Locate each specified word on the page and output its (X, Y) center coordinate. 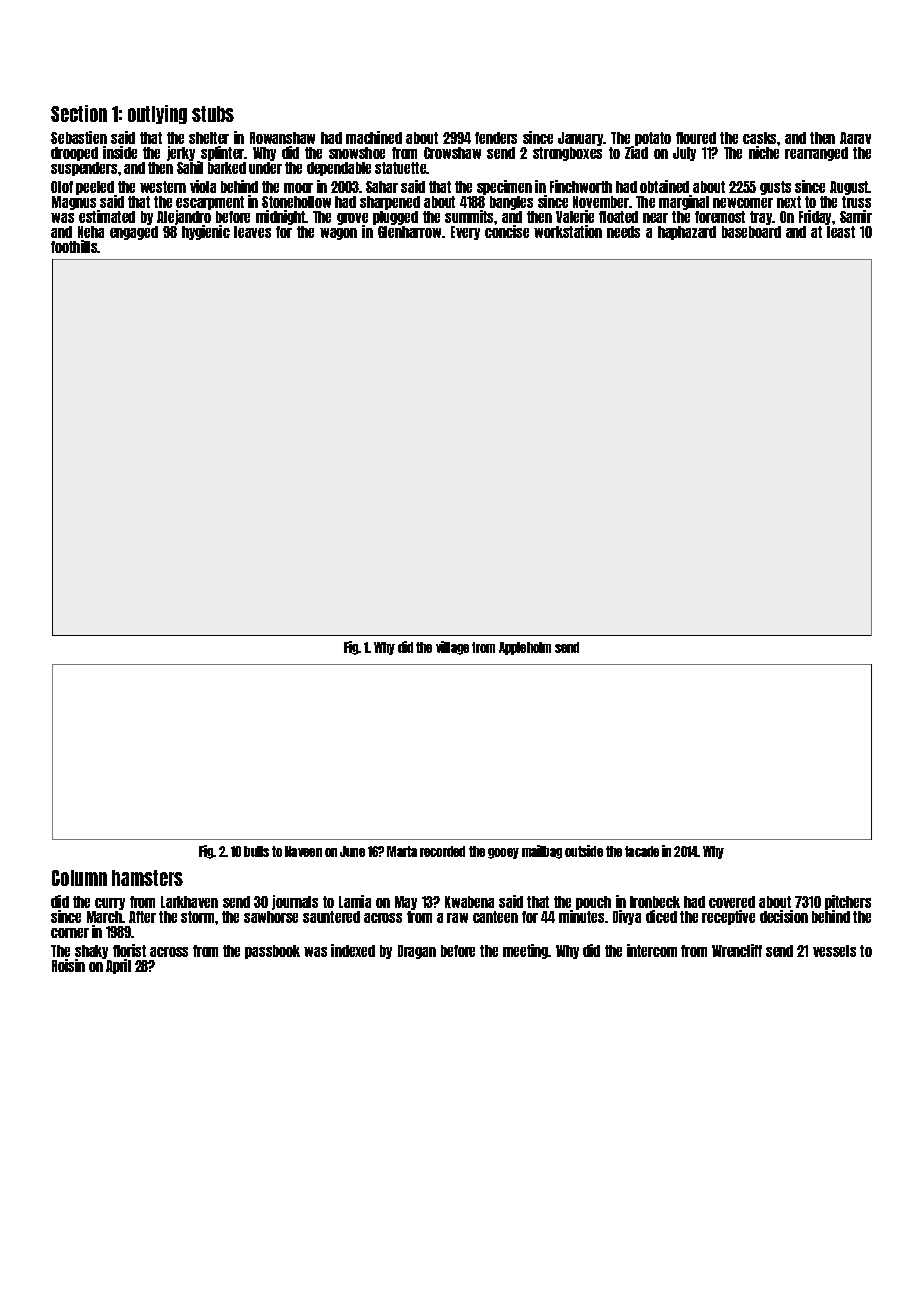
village (452, 648)
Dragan (417, 952)
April (118, 967)
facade (642, 851)
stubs (213, 114)
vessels (834, 951)
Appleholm (525, 648)
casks (760, 138)
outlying (157, 114)
